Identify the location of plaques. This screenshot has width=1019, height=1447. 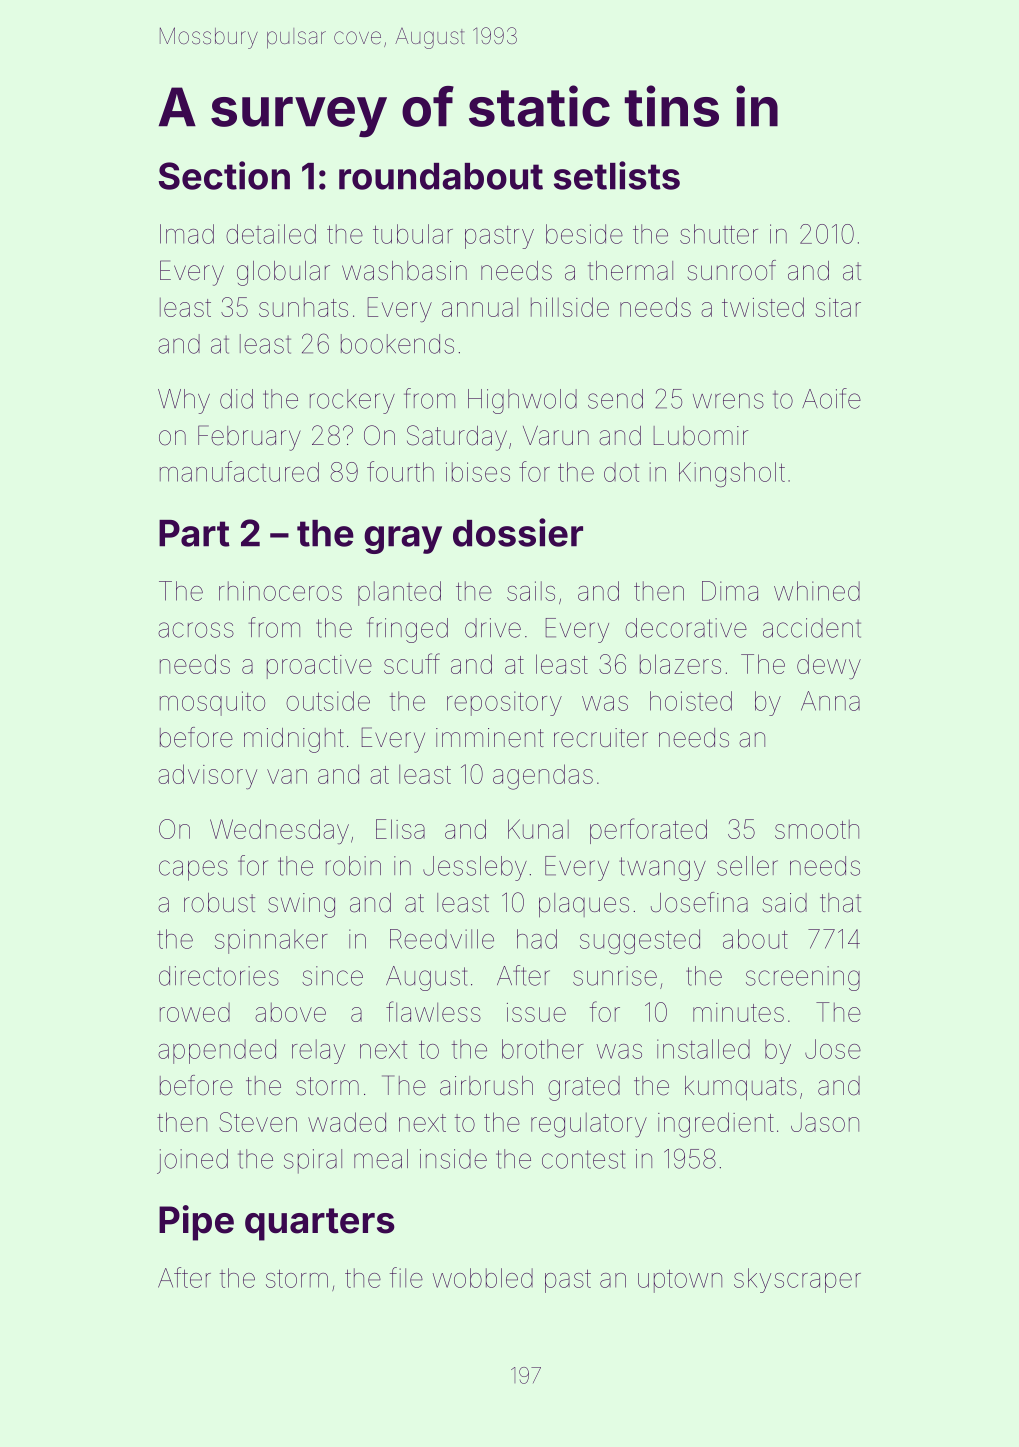
(584, 905).
